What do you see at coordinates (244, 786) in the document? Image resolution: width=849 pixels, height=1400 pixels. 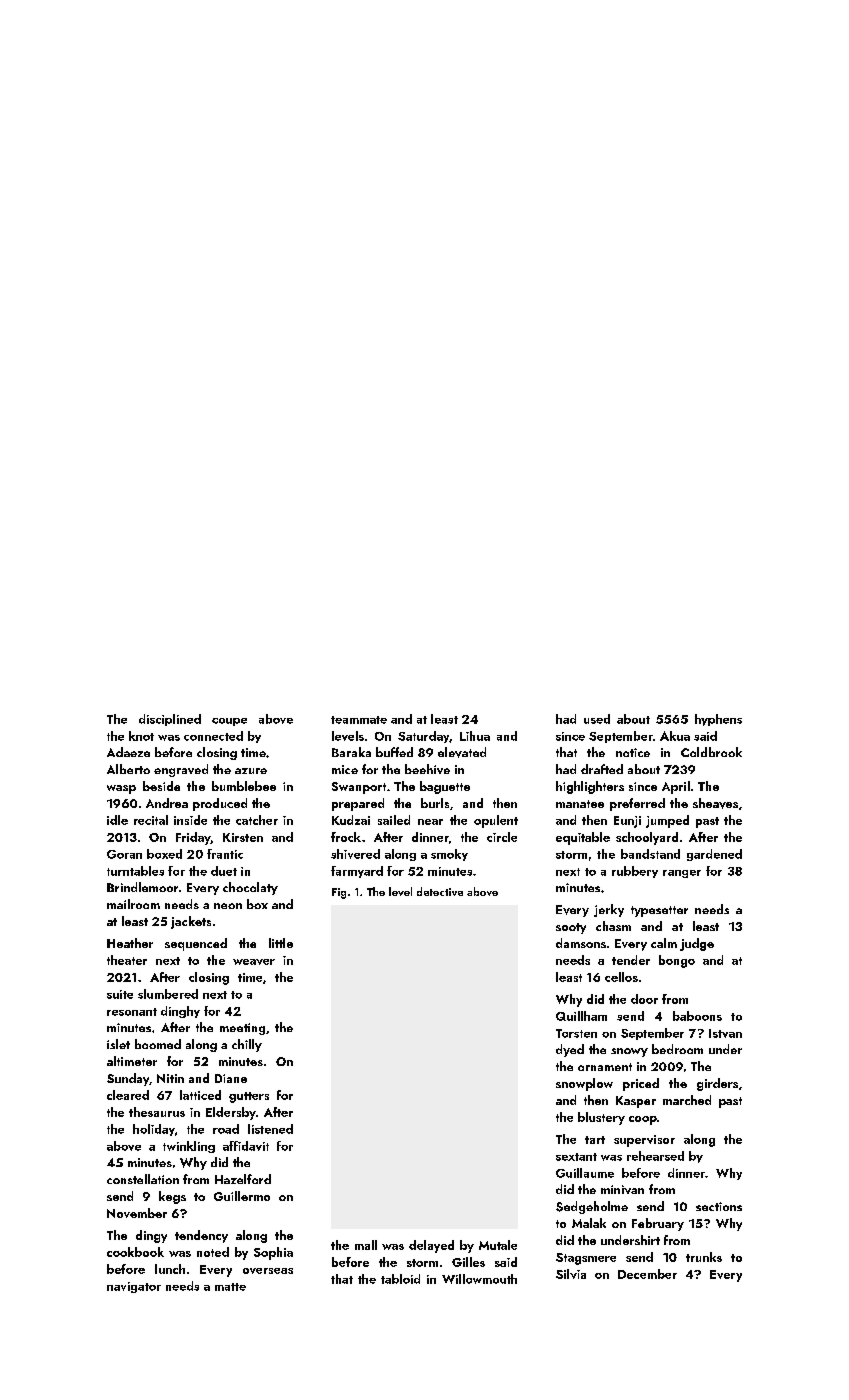 I see `bumblebee` at bounding box center [244, 786].
